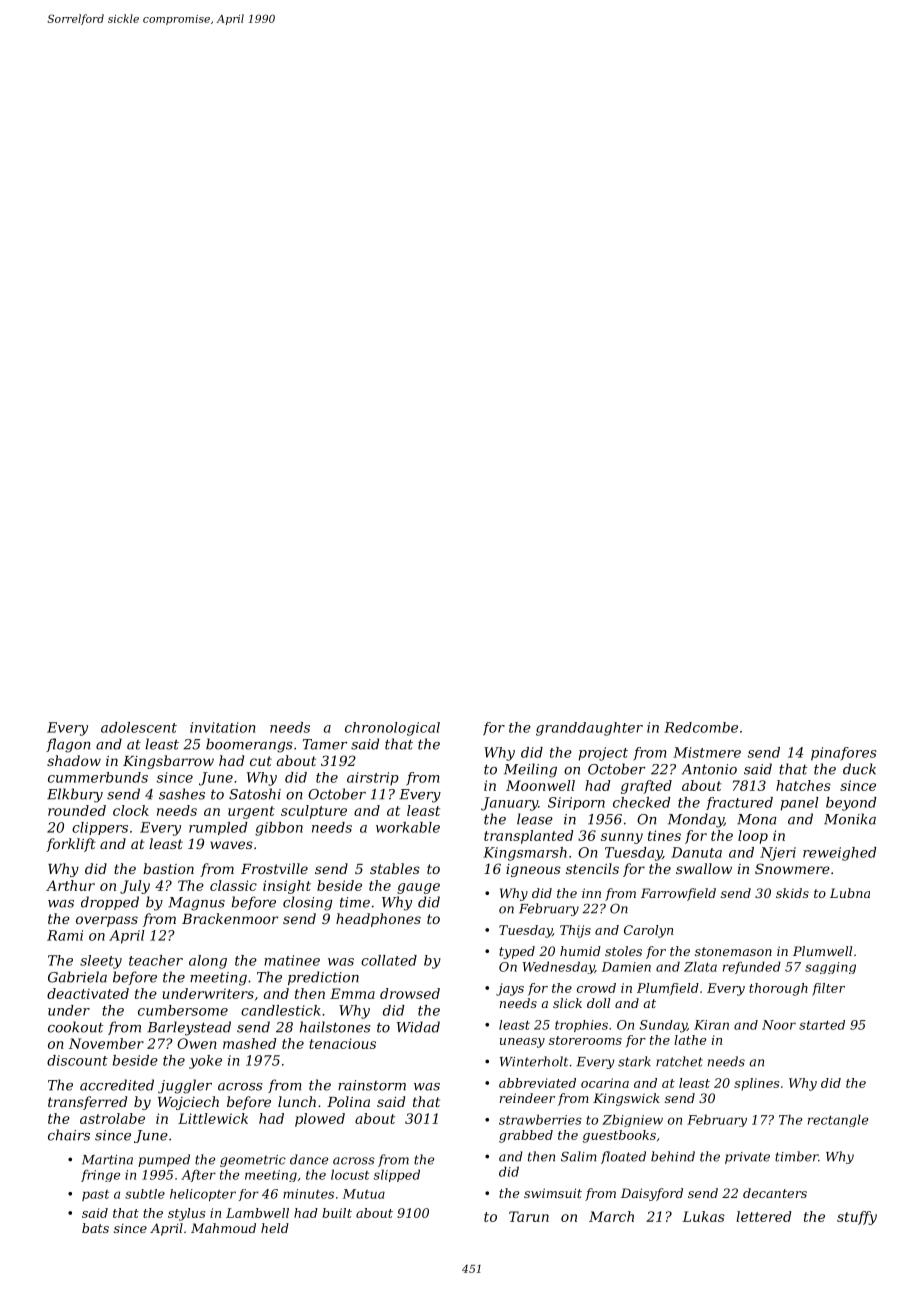 Image resolution: width=924 pixels, height=1308 pixels. What do you see at coordinates (701, 727) in the screenshot?
I see `Redcombe` at bounding box center [701, 727].
